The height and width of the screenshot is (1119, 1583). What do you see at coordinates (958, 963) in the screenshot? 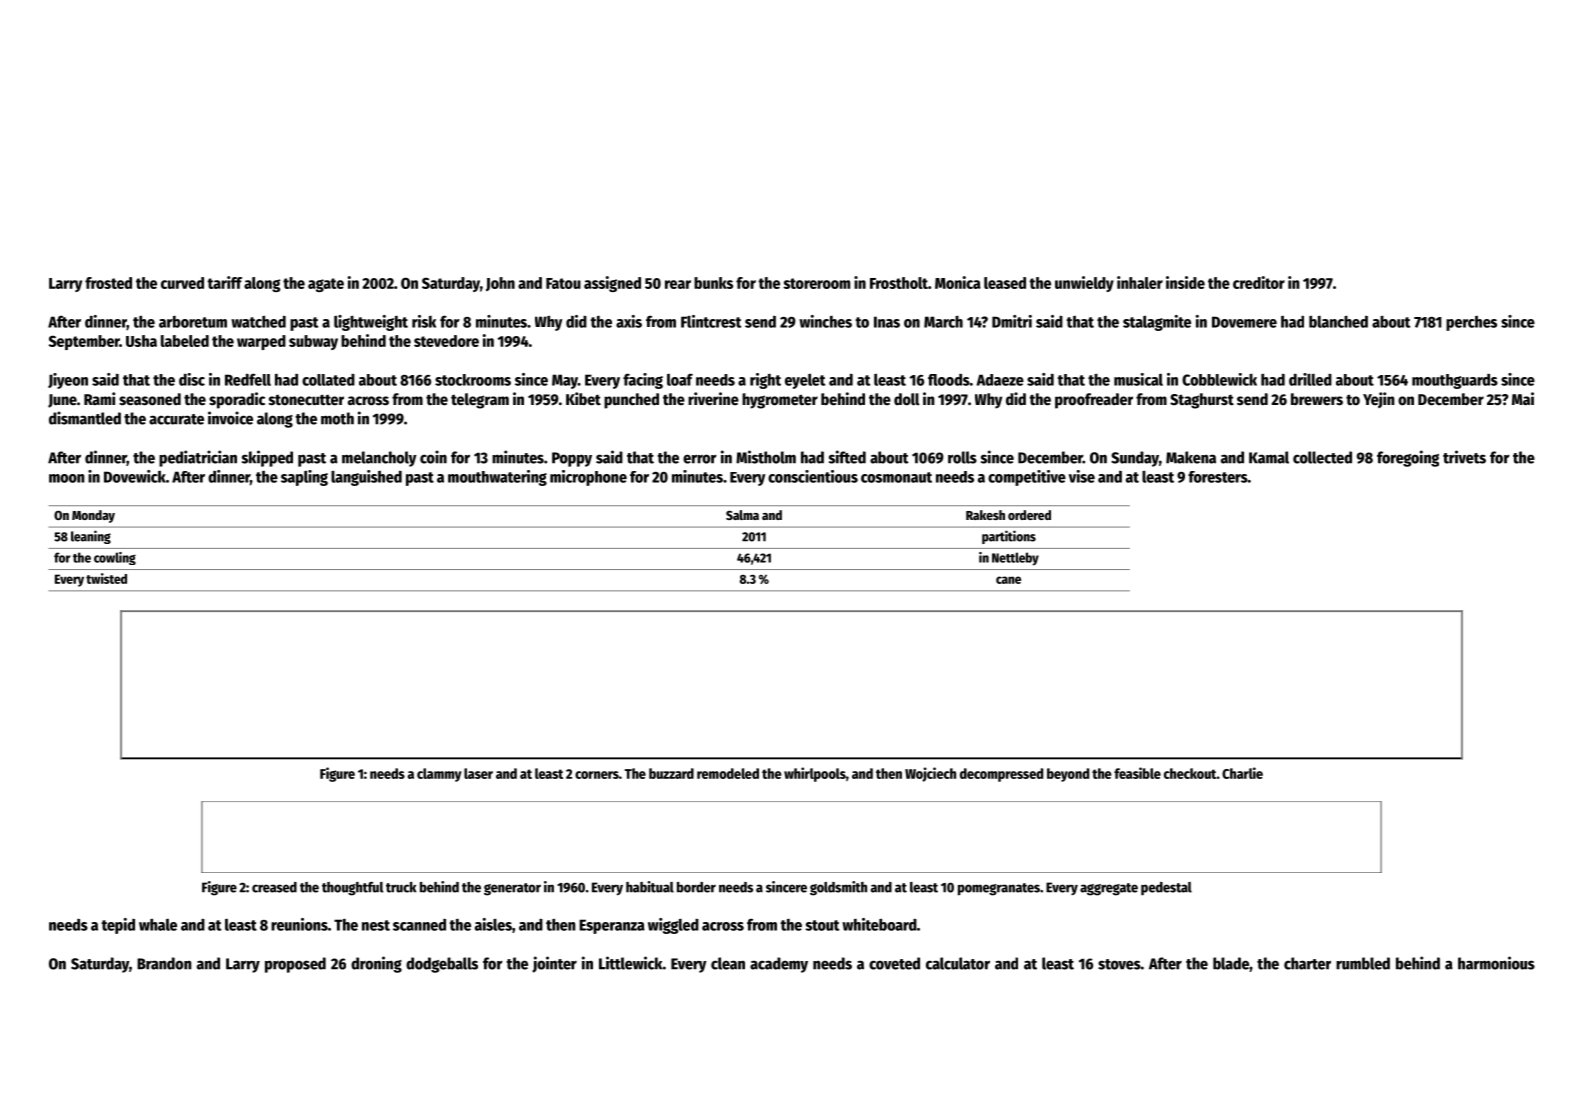
I see `calculator` at bounding box center [958, 963].
